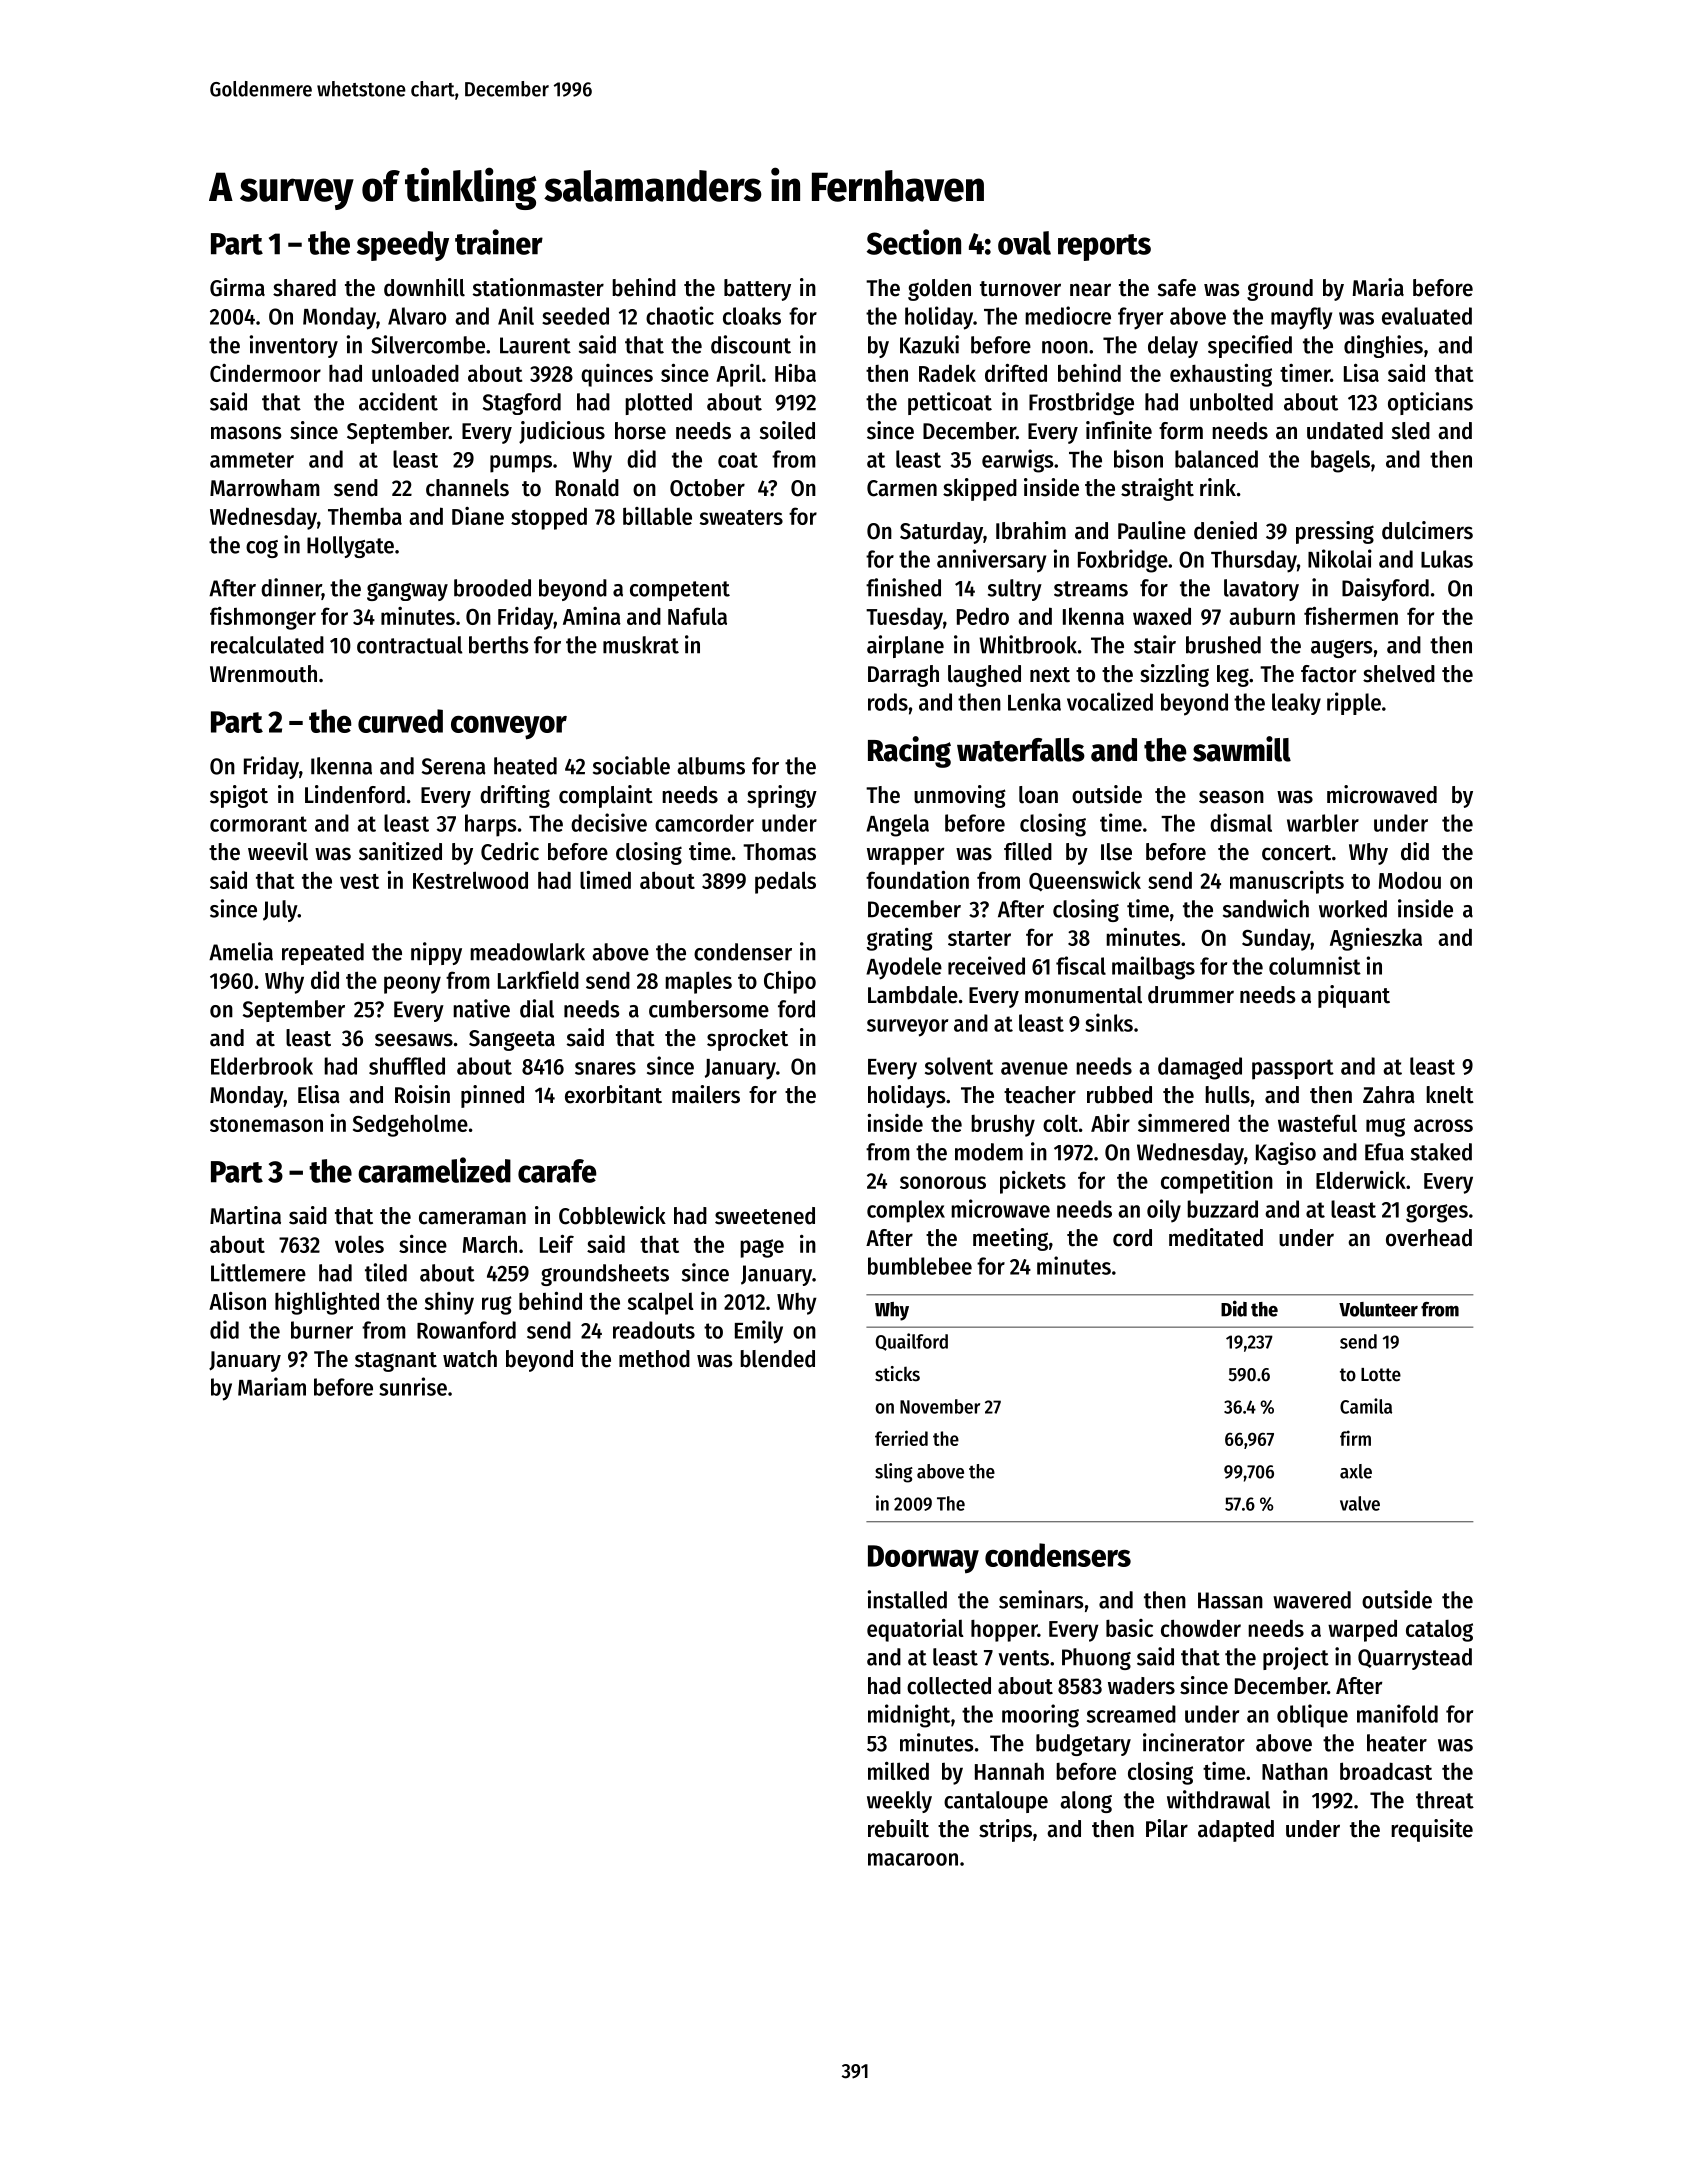  What do you see at coordinates (913, 1859) in the page?
I see `macaroon` at bounding box center [913, 1859].
